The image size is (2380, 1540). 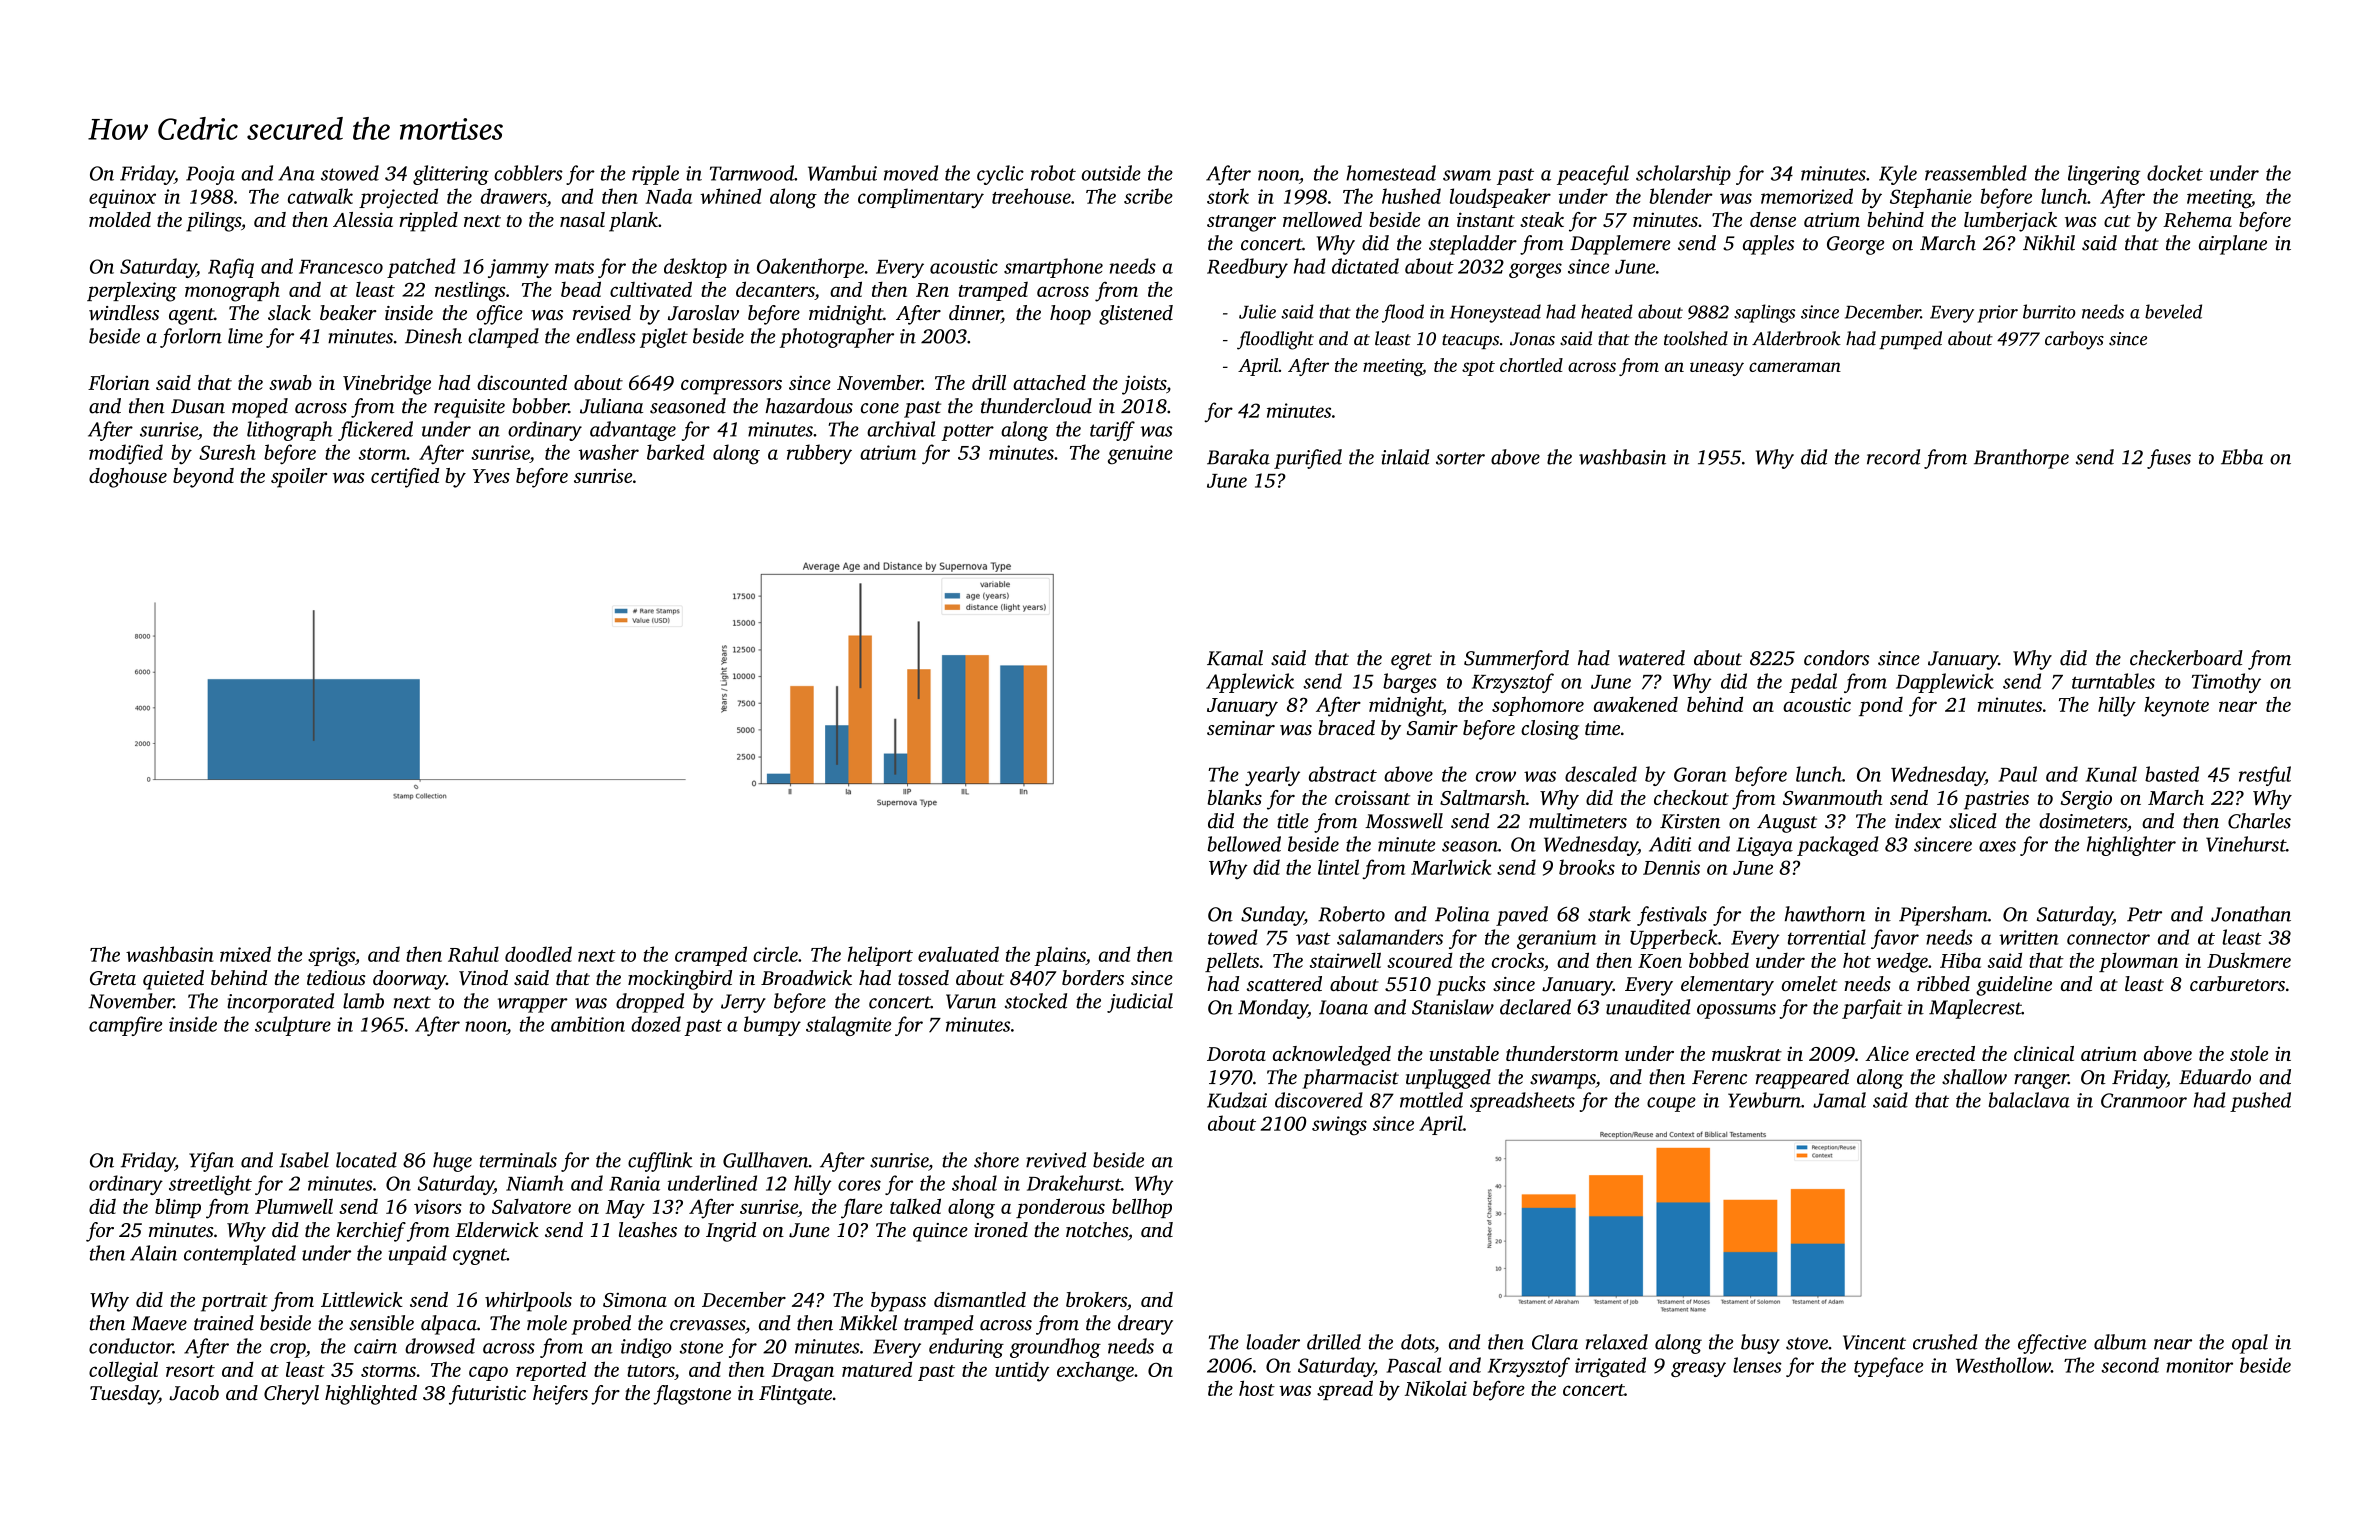 What do you see at coordinates (1053, 173) in the image?
I see `robot` at bounding box center [1053, 173].
